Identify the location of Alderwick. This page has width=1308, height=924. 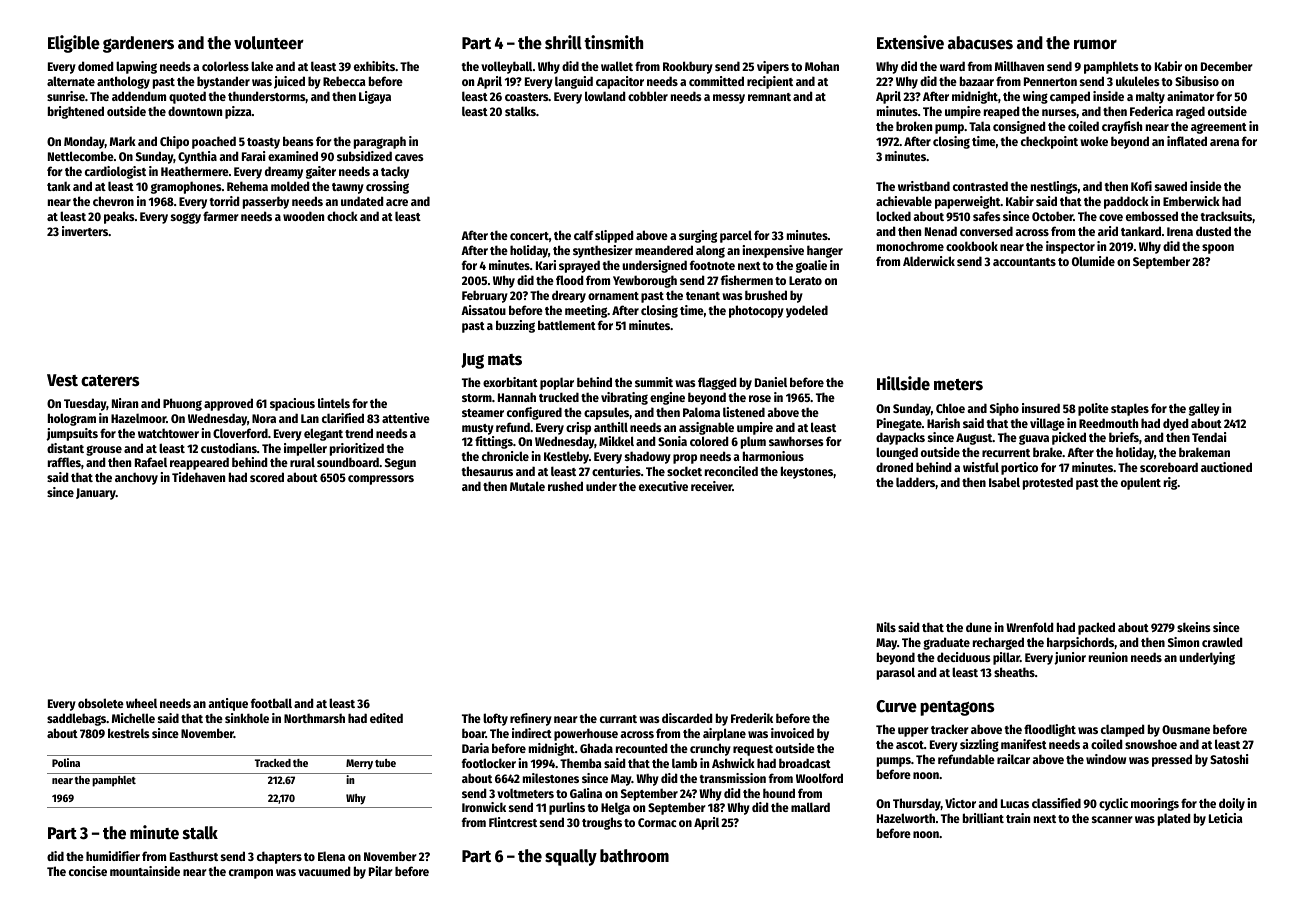
(929, 261).
